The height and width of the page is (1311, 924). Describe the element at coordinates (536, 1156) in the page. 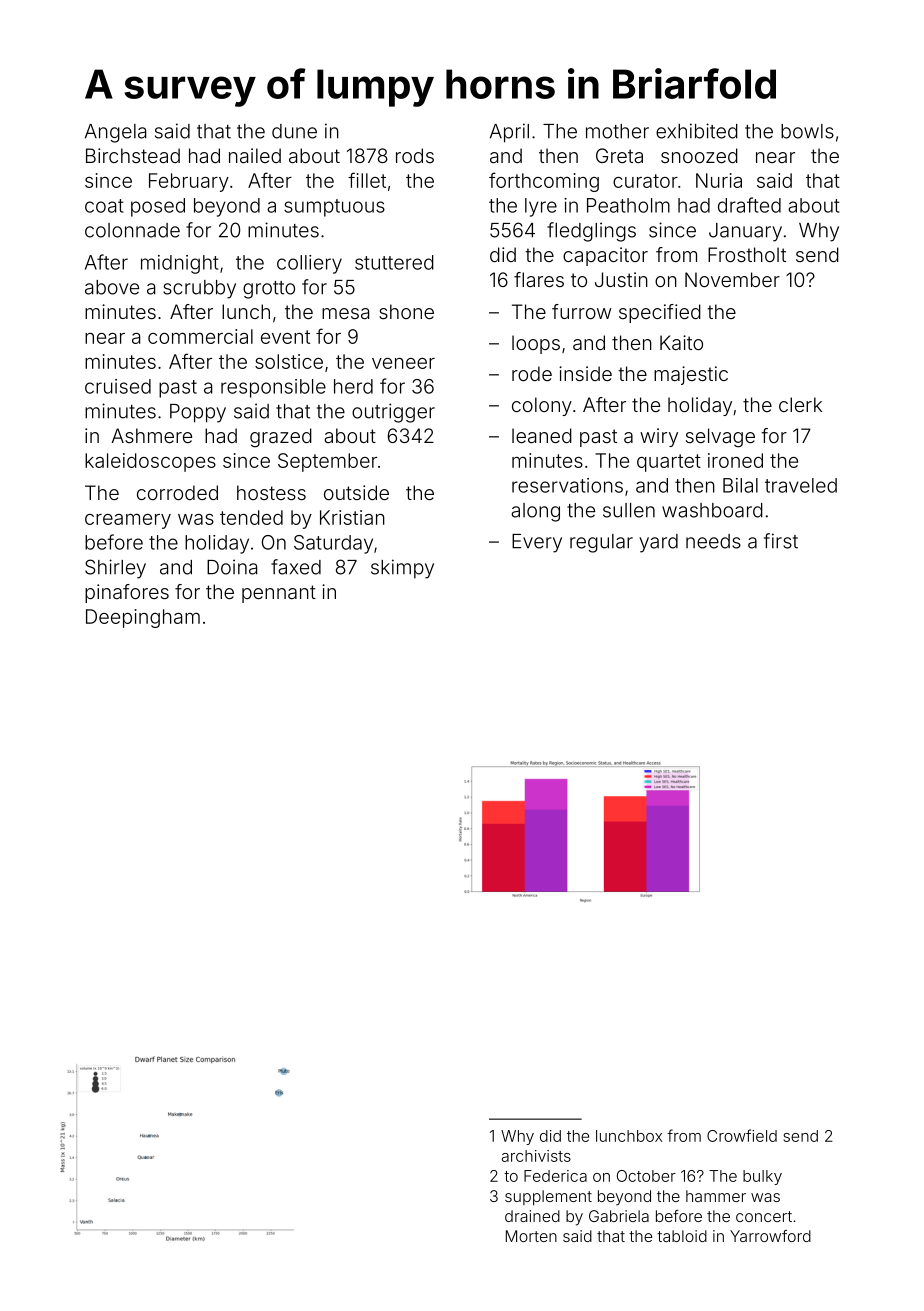

I see `archivists` at that location.
